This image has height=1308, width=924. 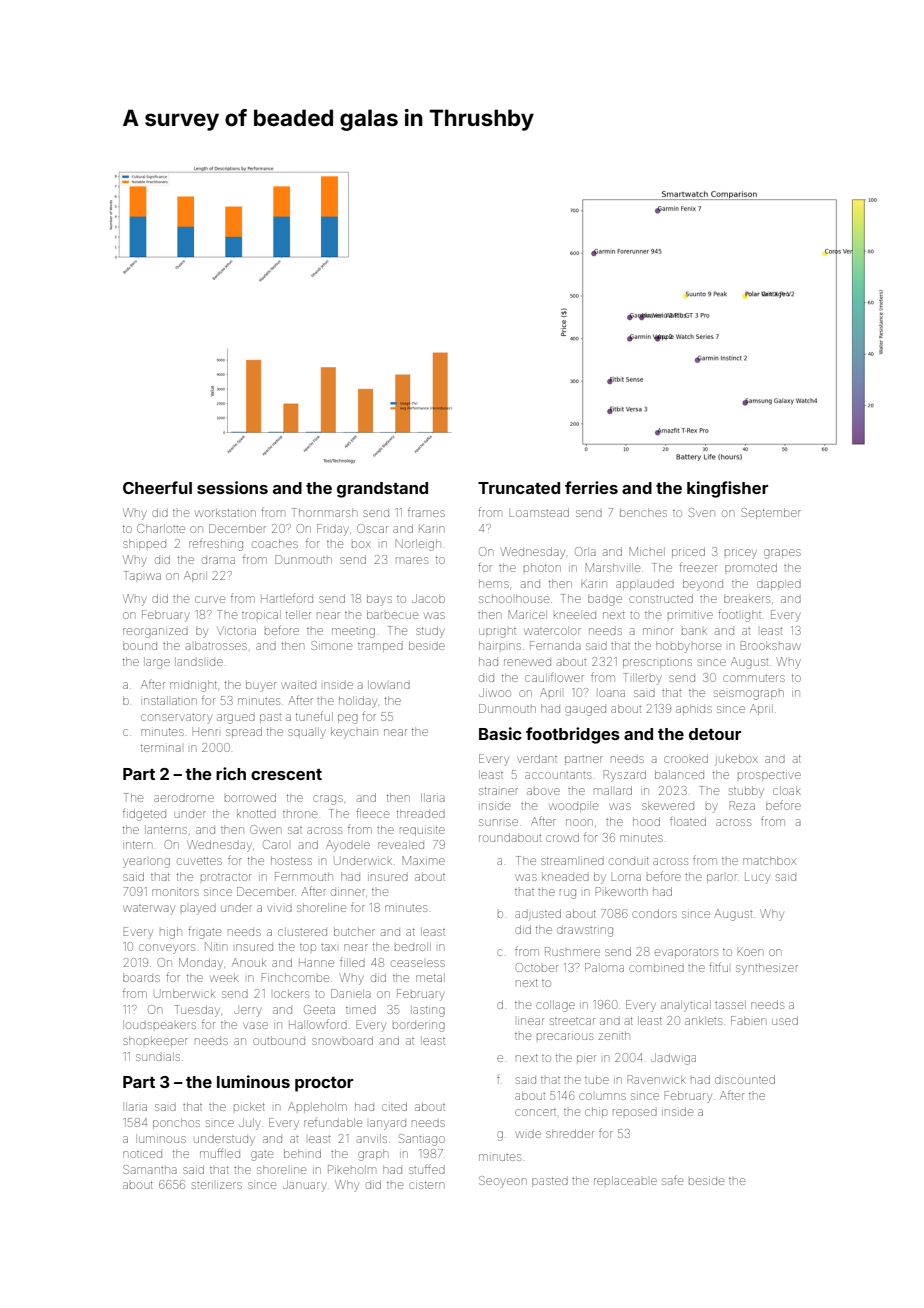 I want to click on behind, so click(x=302, y=1153).
